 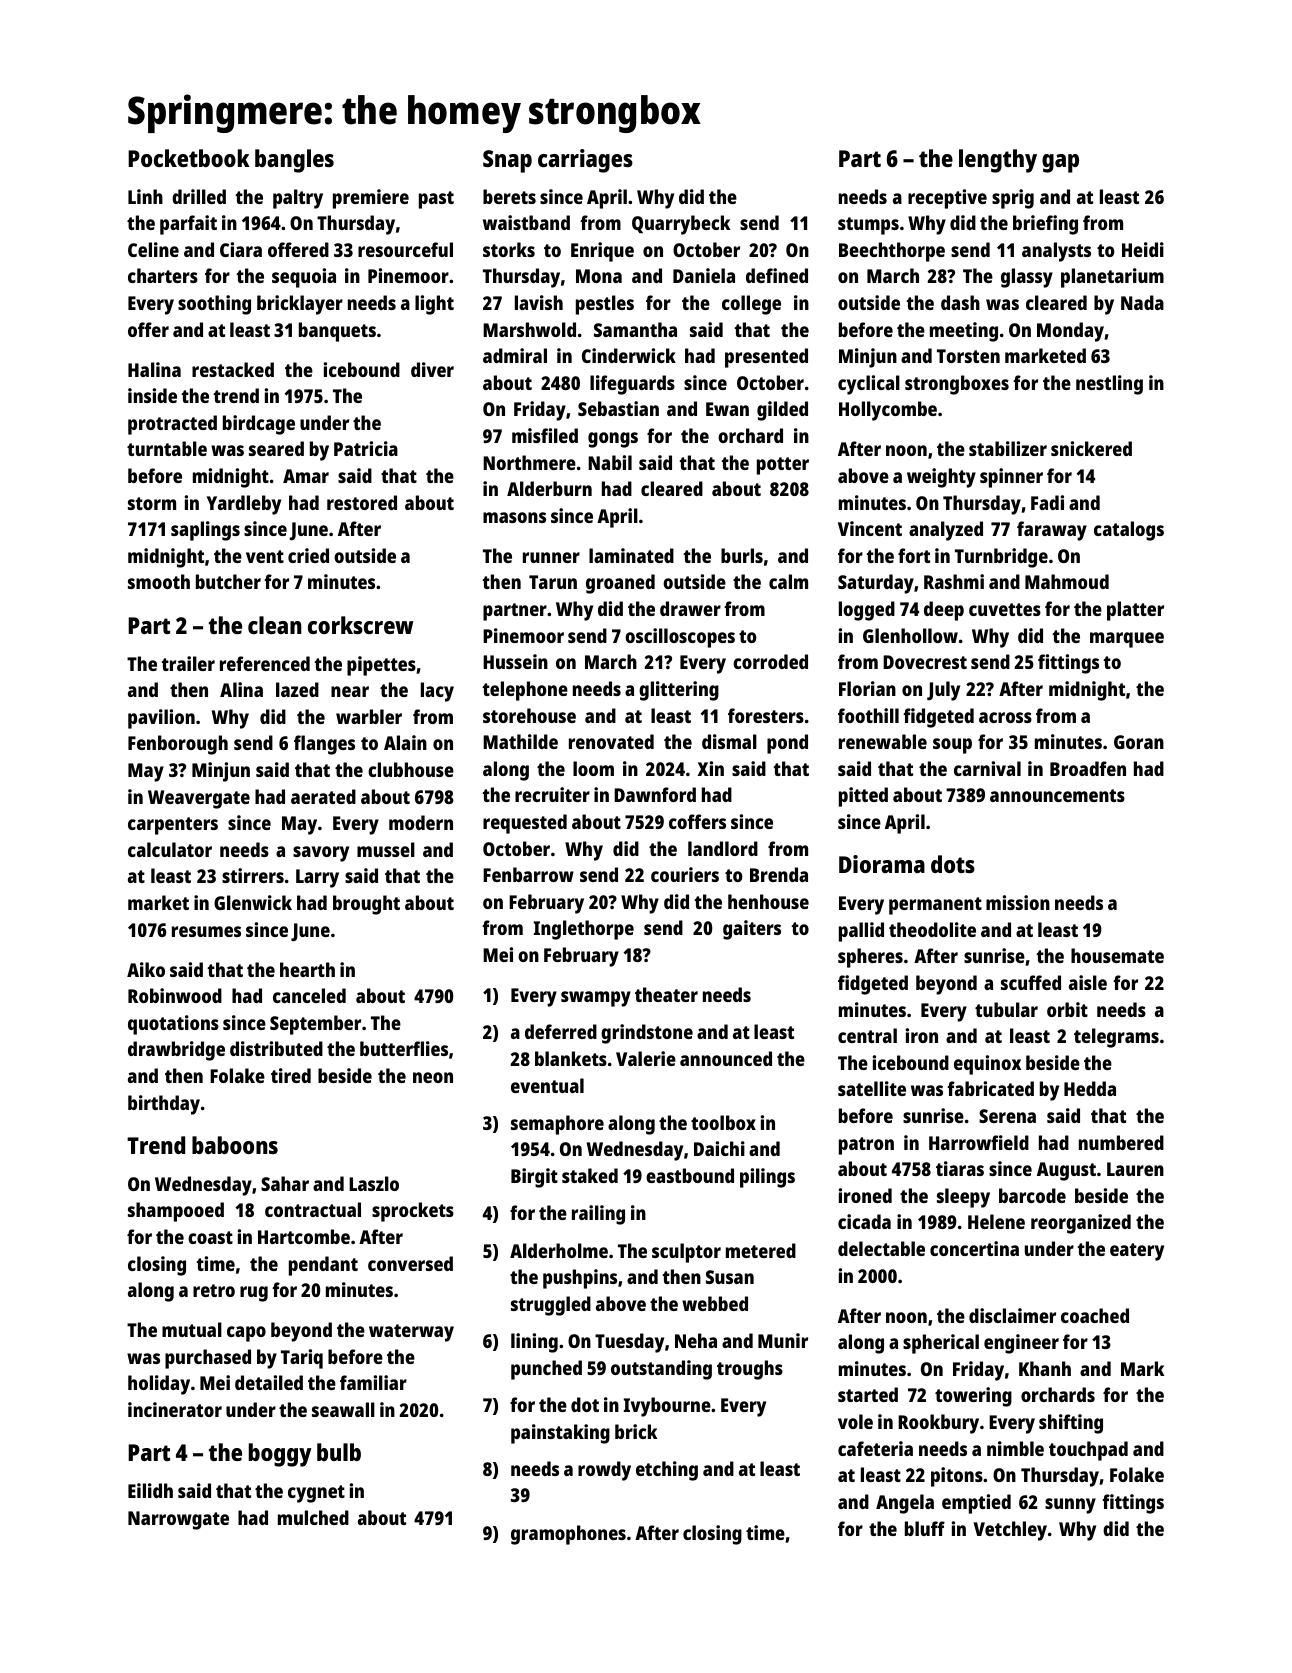 What do you see at coordinates (585, 161) in the screenshot?
I see `carriages` at bounding box center [585, 161].
